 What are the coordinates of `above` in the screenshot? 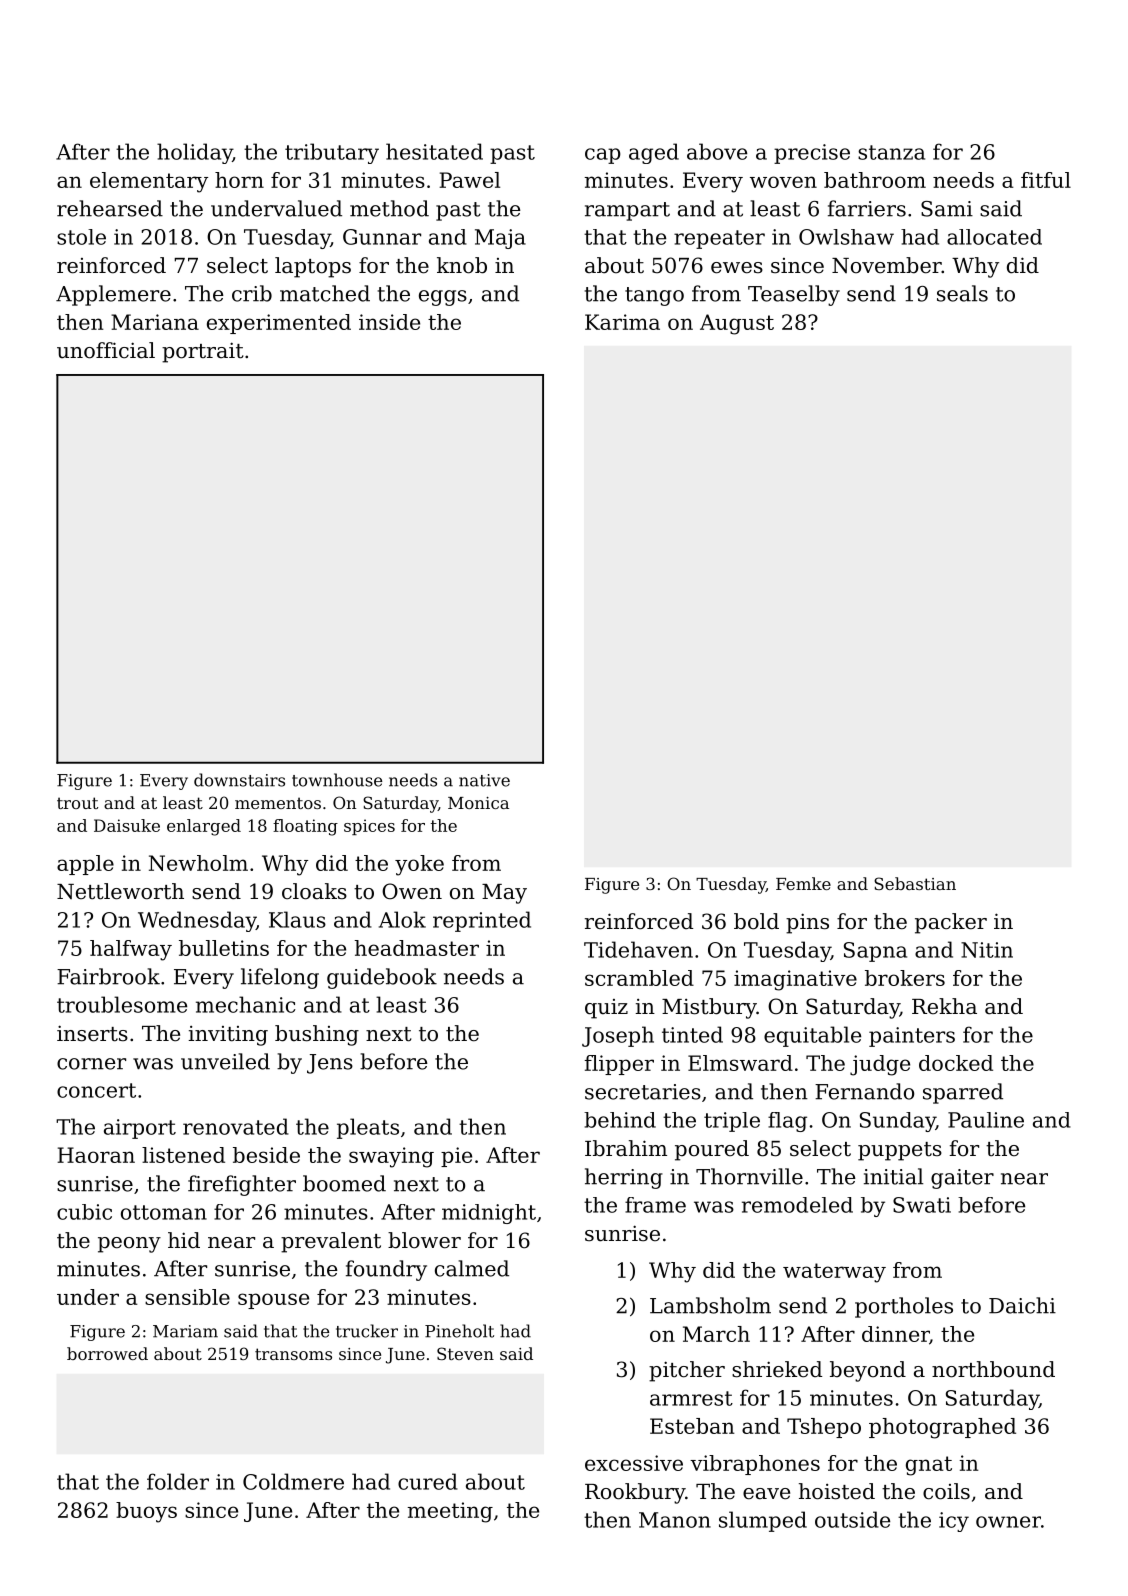 It's located at (717, 151).
